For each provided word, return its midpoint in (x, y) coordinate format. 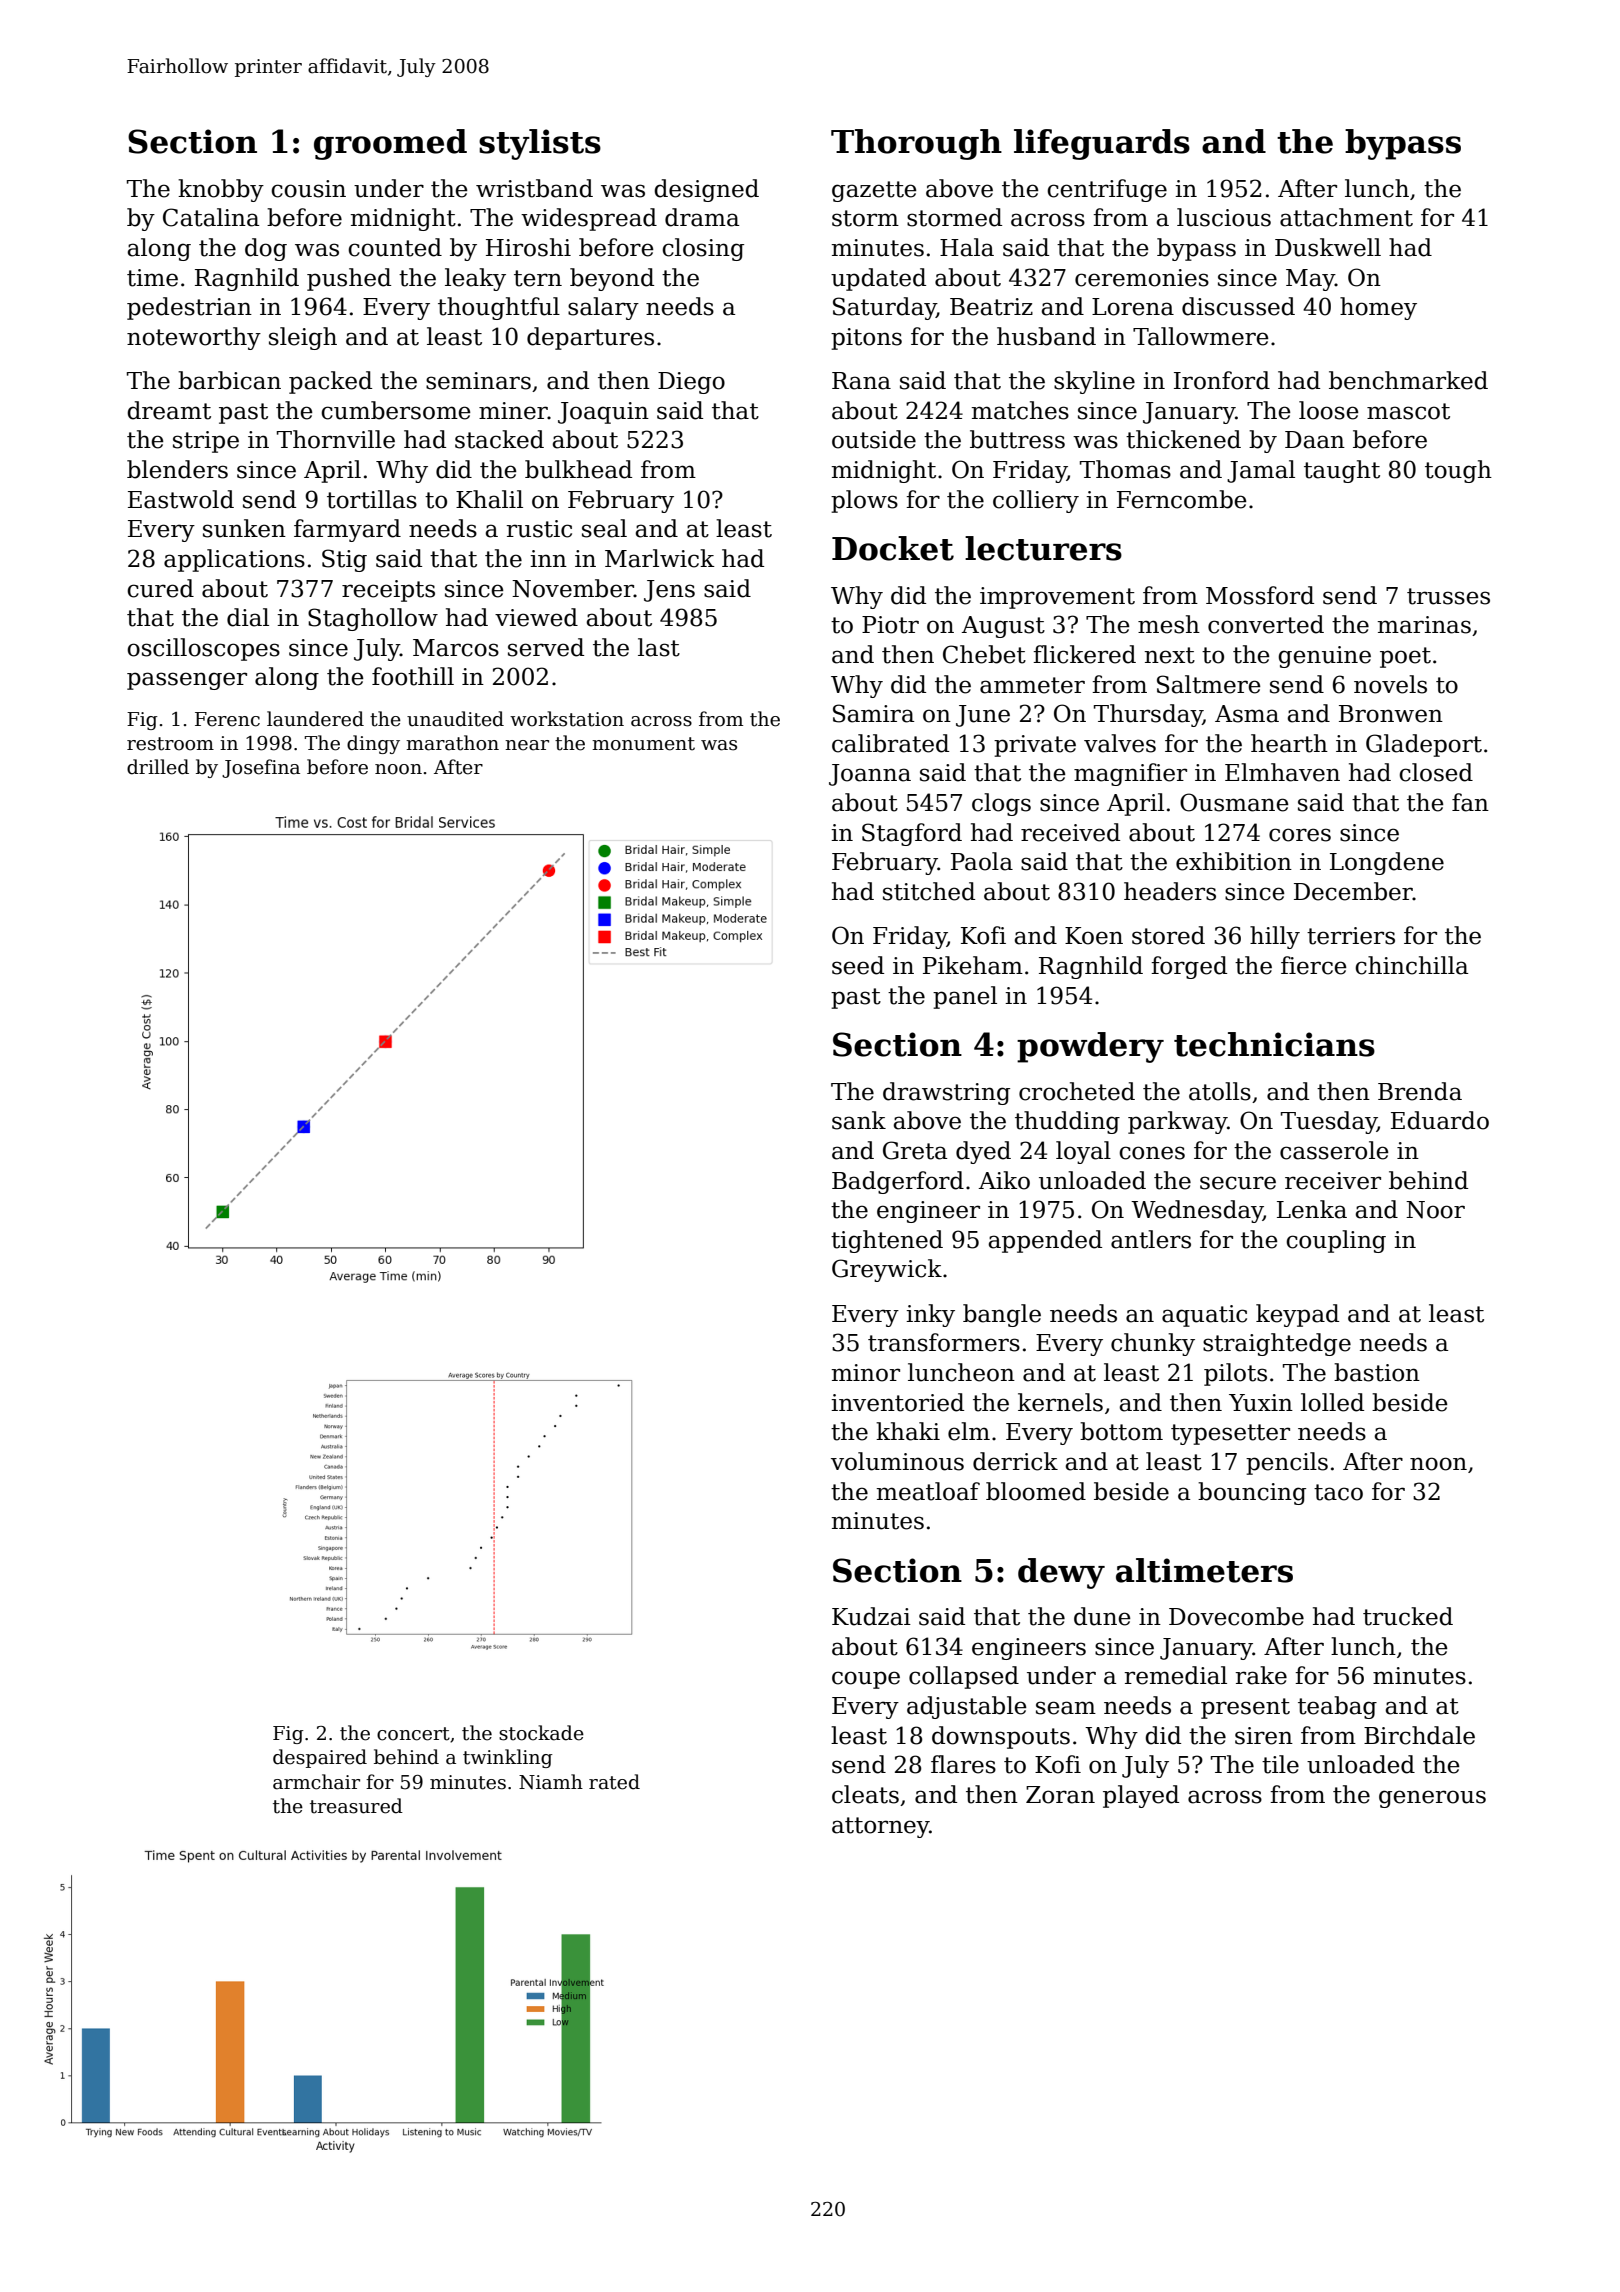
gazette (874, 191)
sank (859, 1120)
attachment (1346, 217)
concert (413, 1734)
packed (330, 382)
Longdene (1387, 863)
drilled (158, 767)
